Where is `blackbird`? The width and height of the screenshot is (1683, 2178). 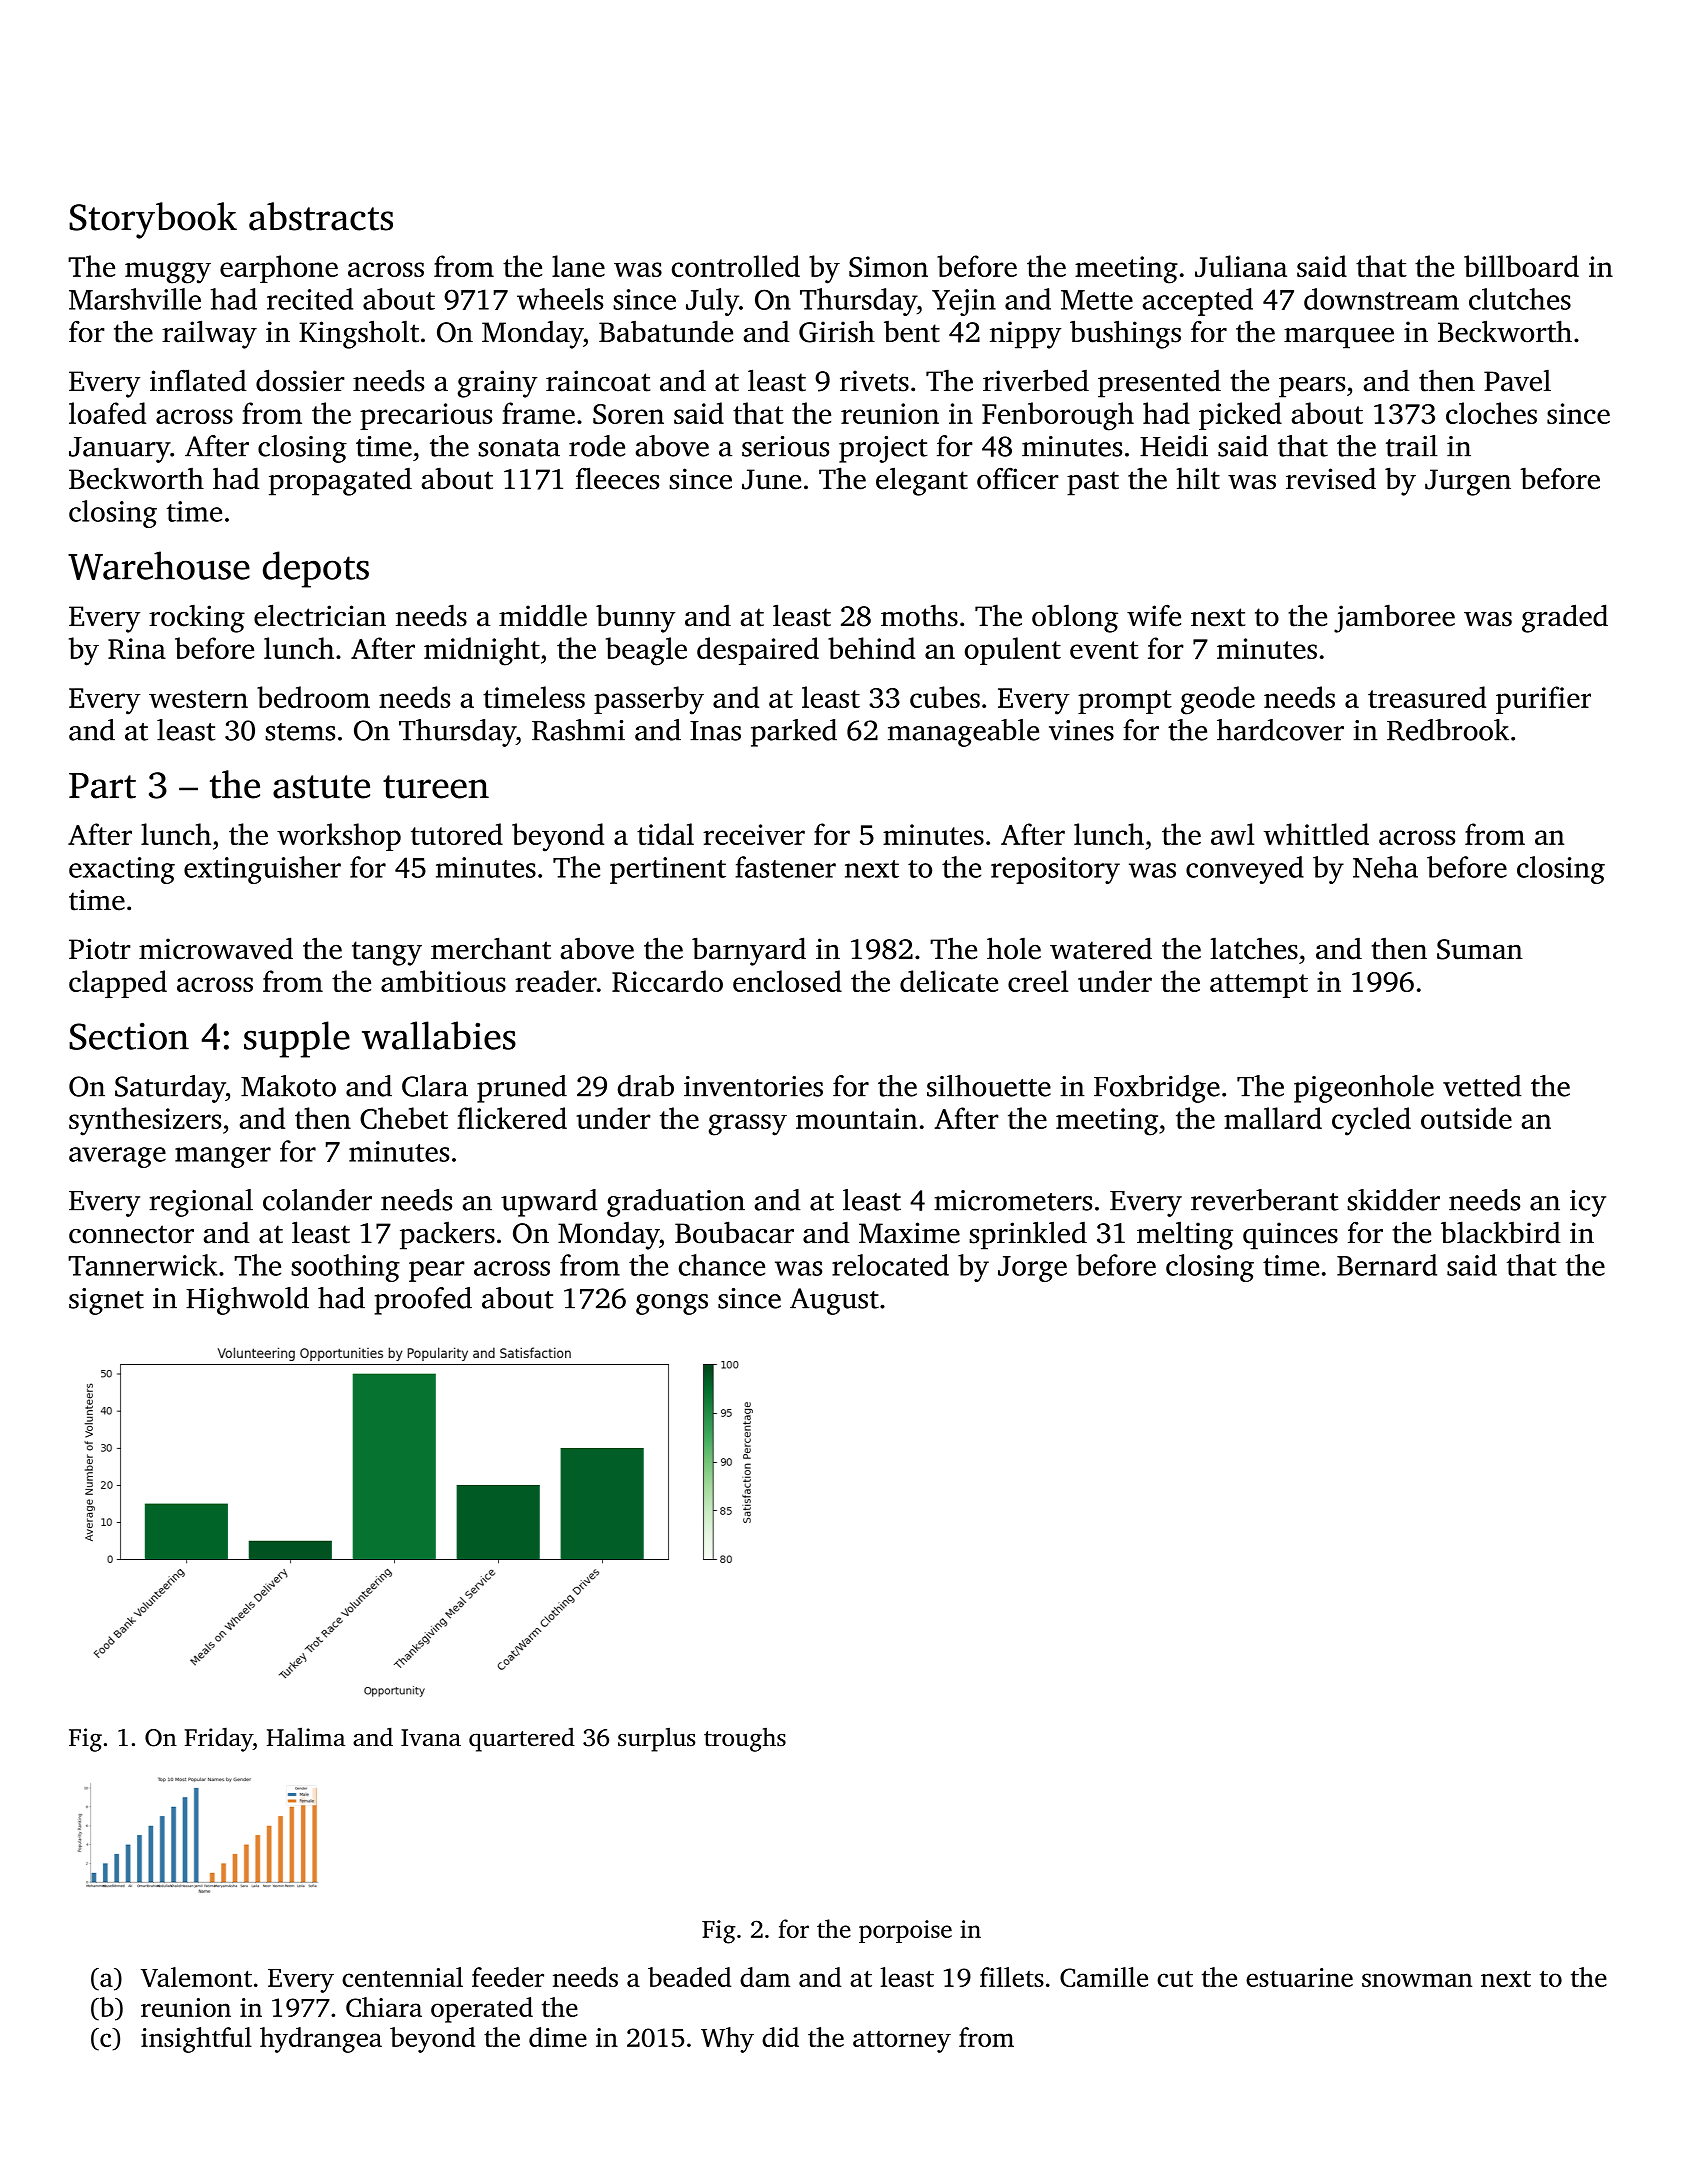 blackbird is located at coordinates (1501, 1232).
